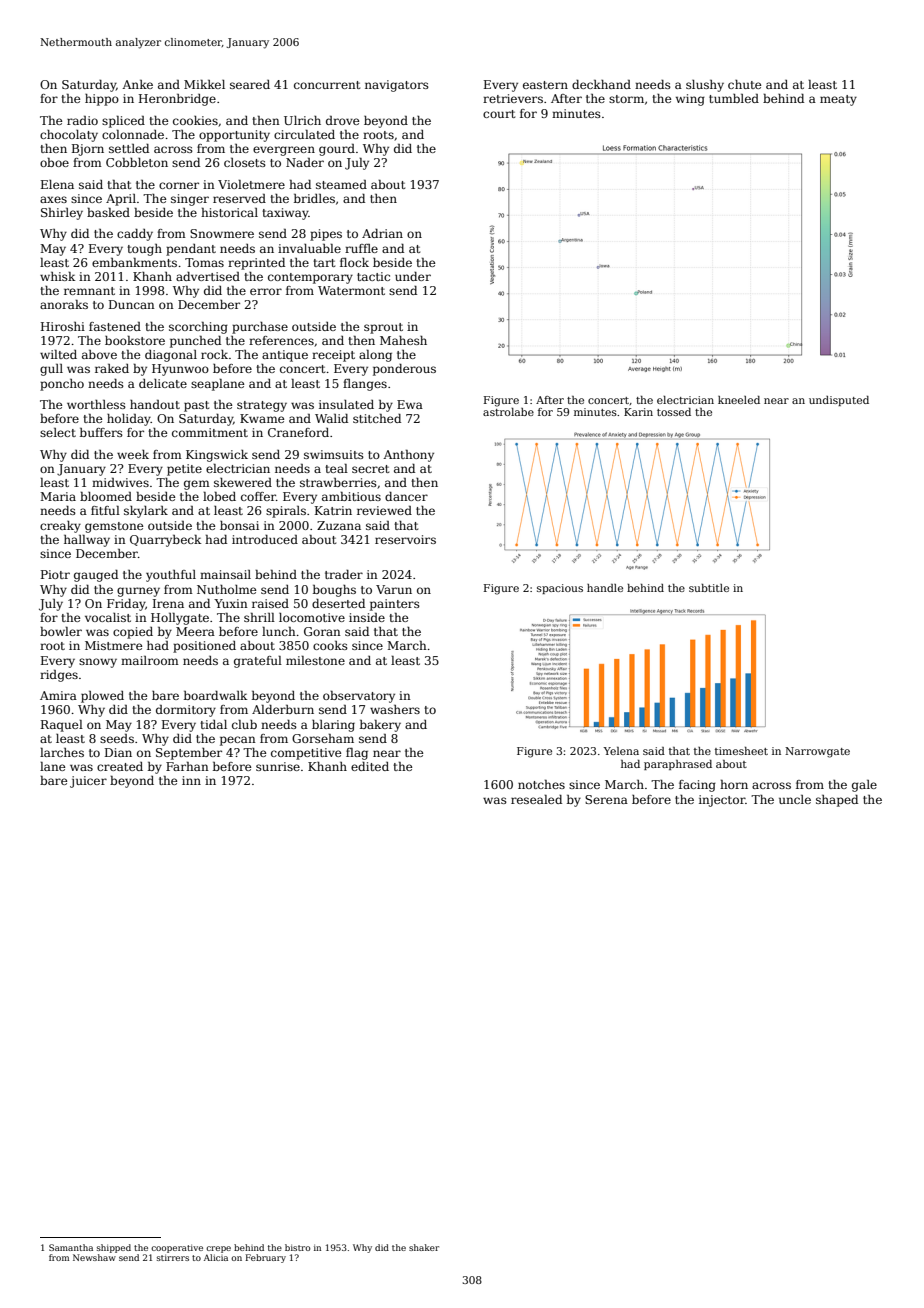  Describe the element at coordinates (397, 86) in the screenshot. I see `navigators` at that location.
